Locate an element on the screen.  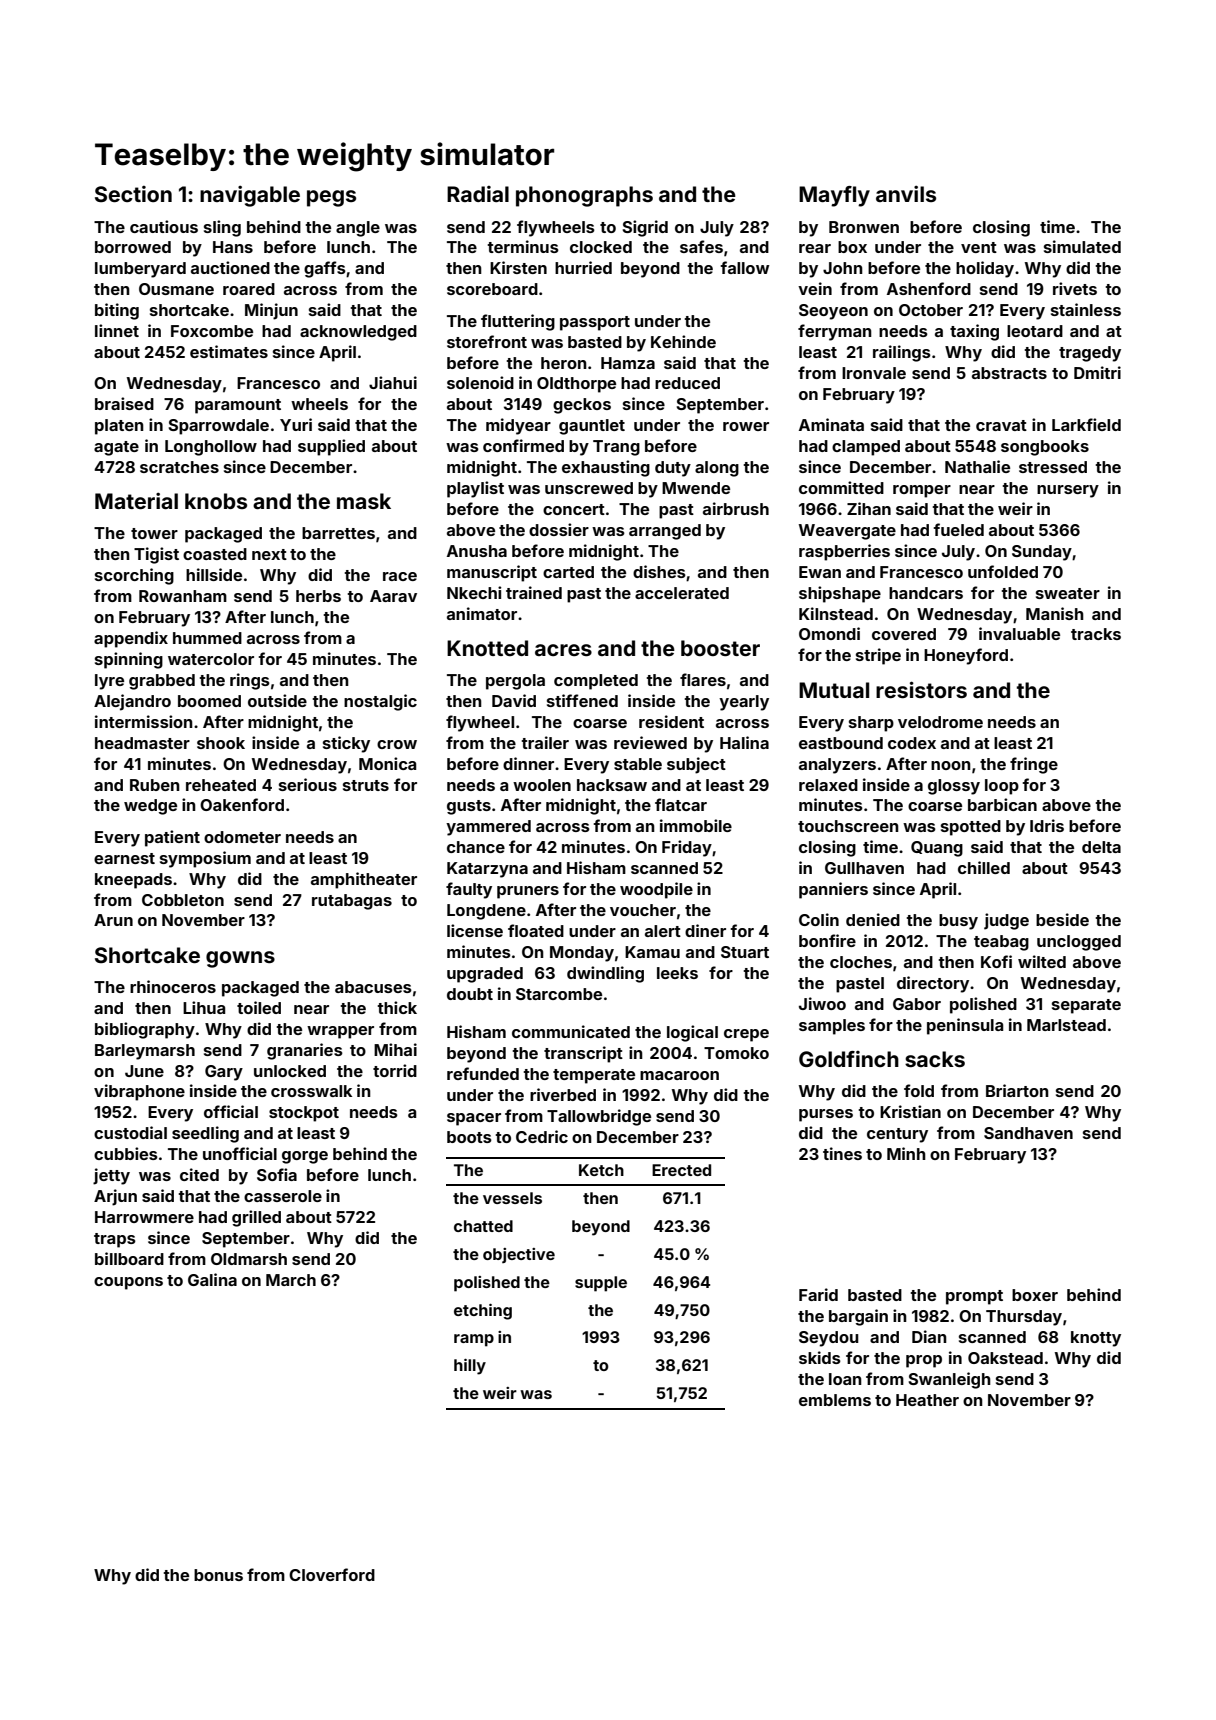
chilled is located at coordinates (984, 867).
